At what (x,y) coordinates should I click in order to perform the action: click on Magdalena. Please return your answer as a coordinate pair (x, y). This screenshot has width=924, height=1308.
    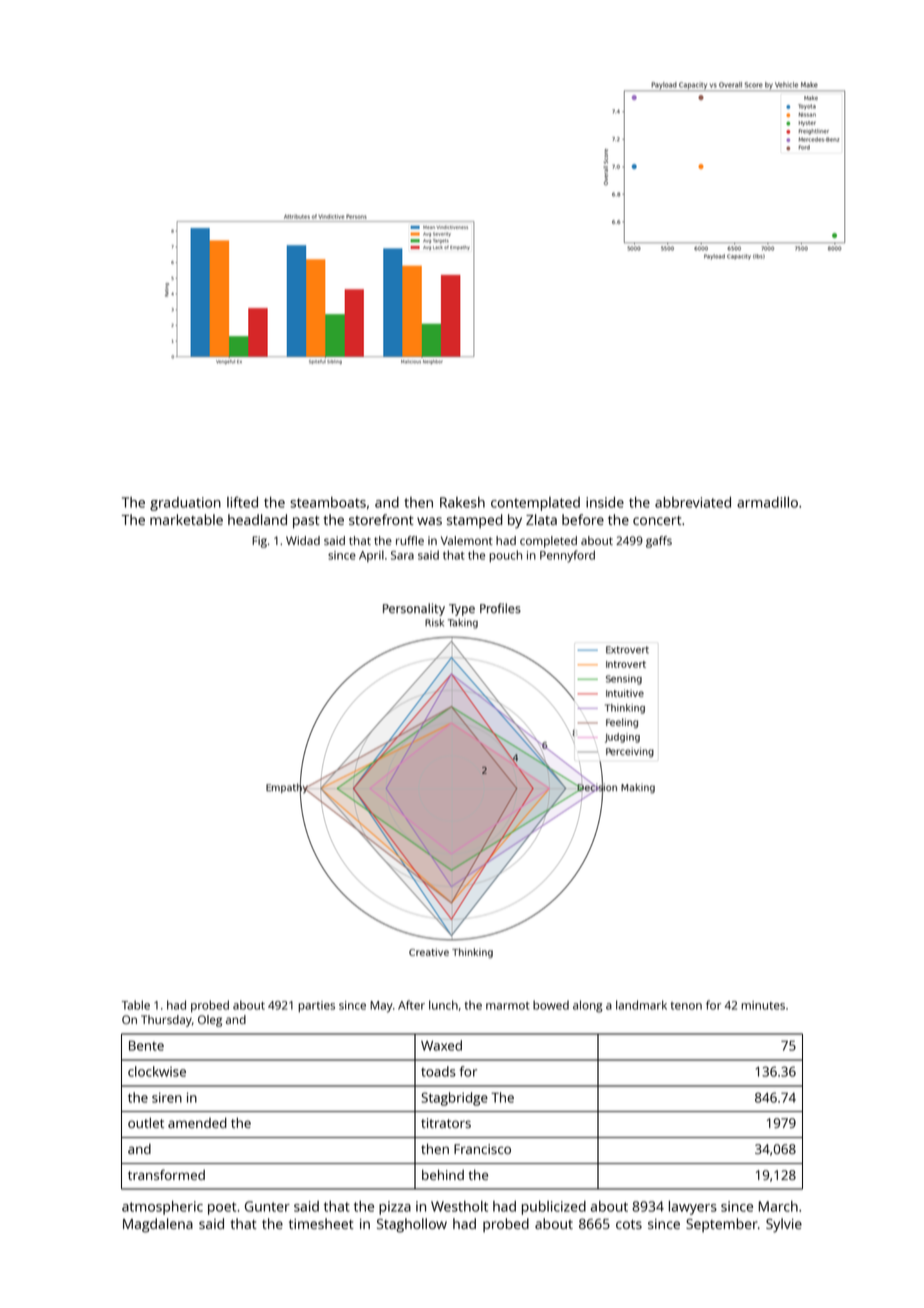
    Looking at the image, I should click on (158, 1225).
